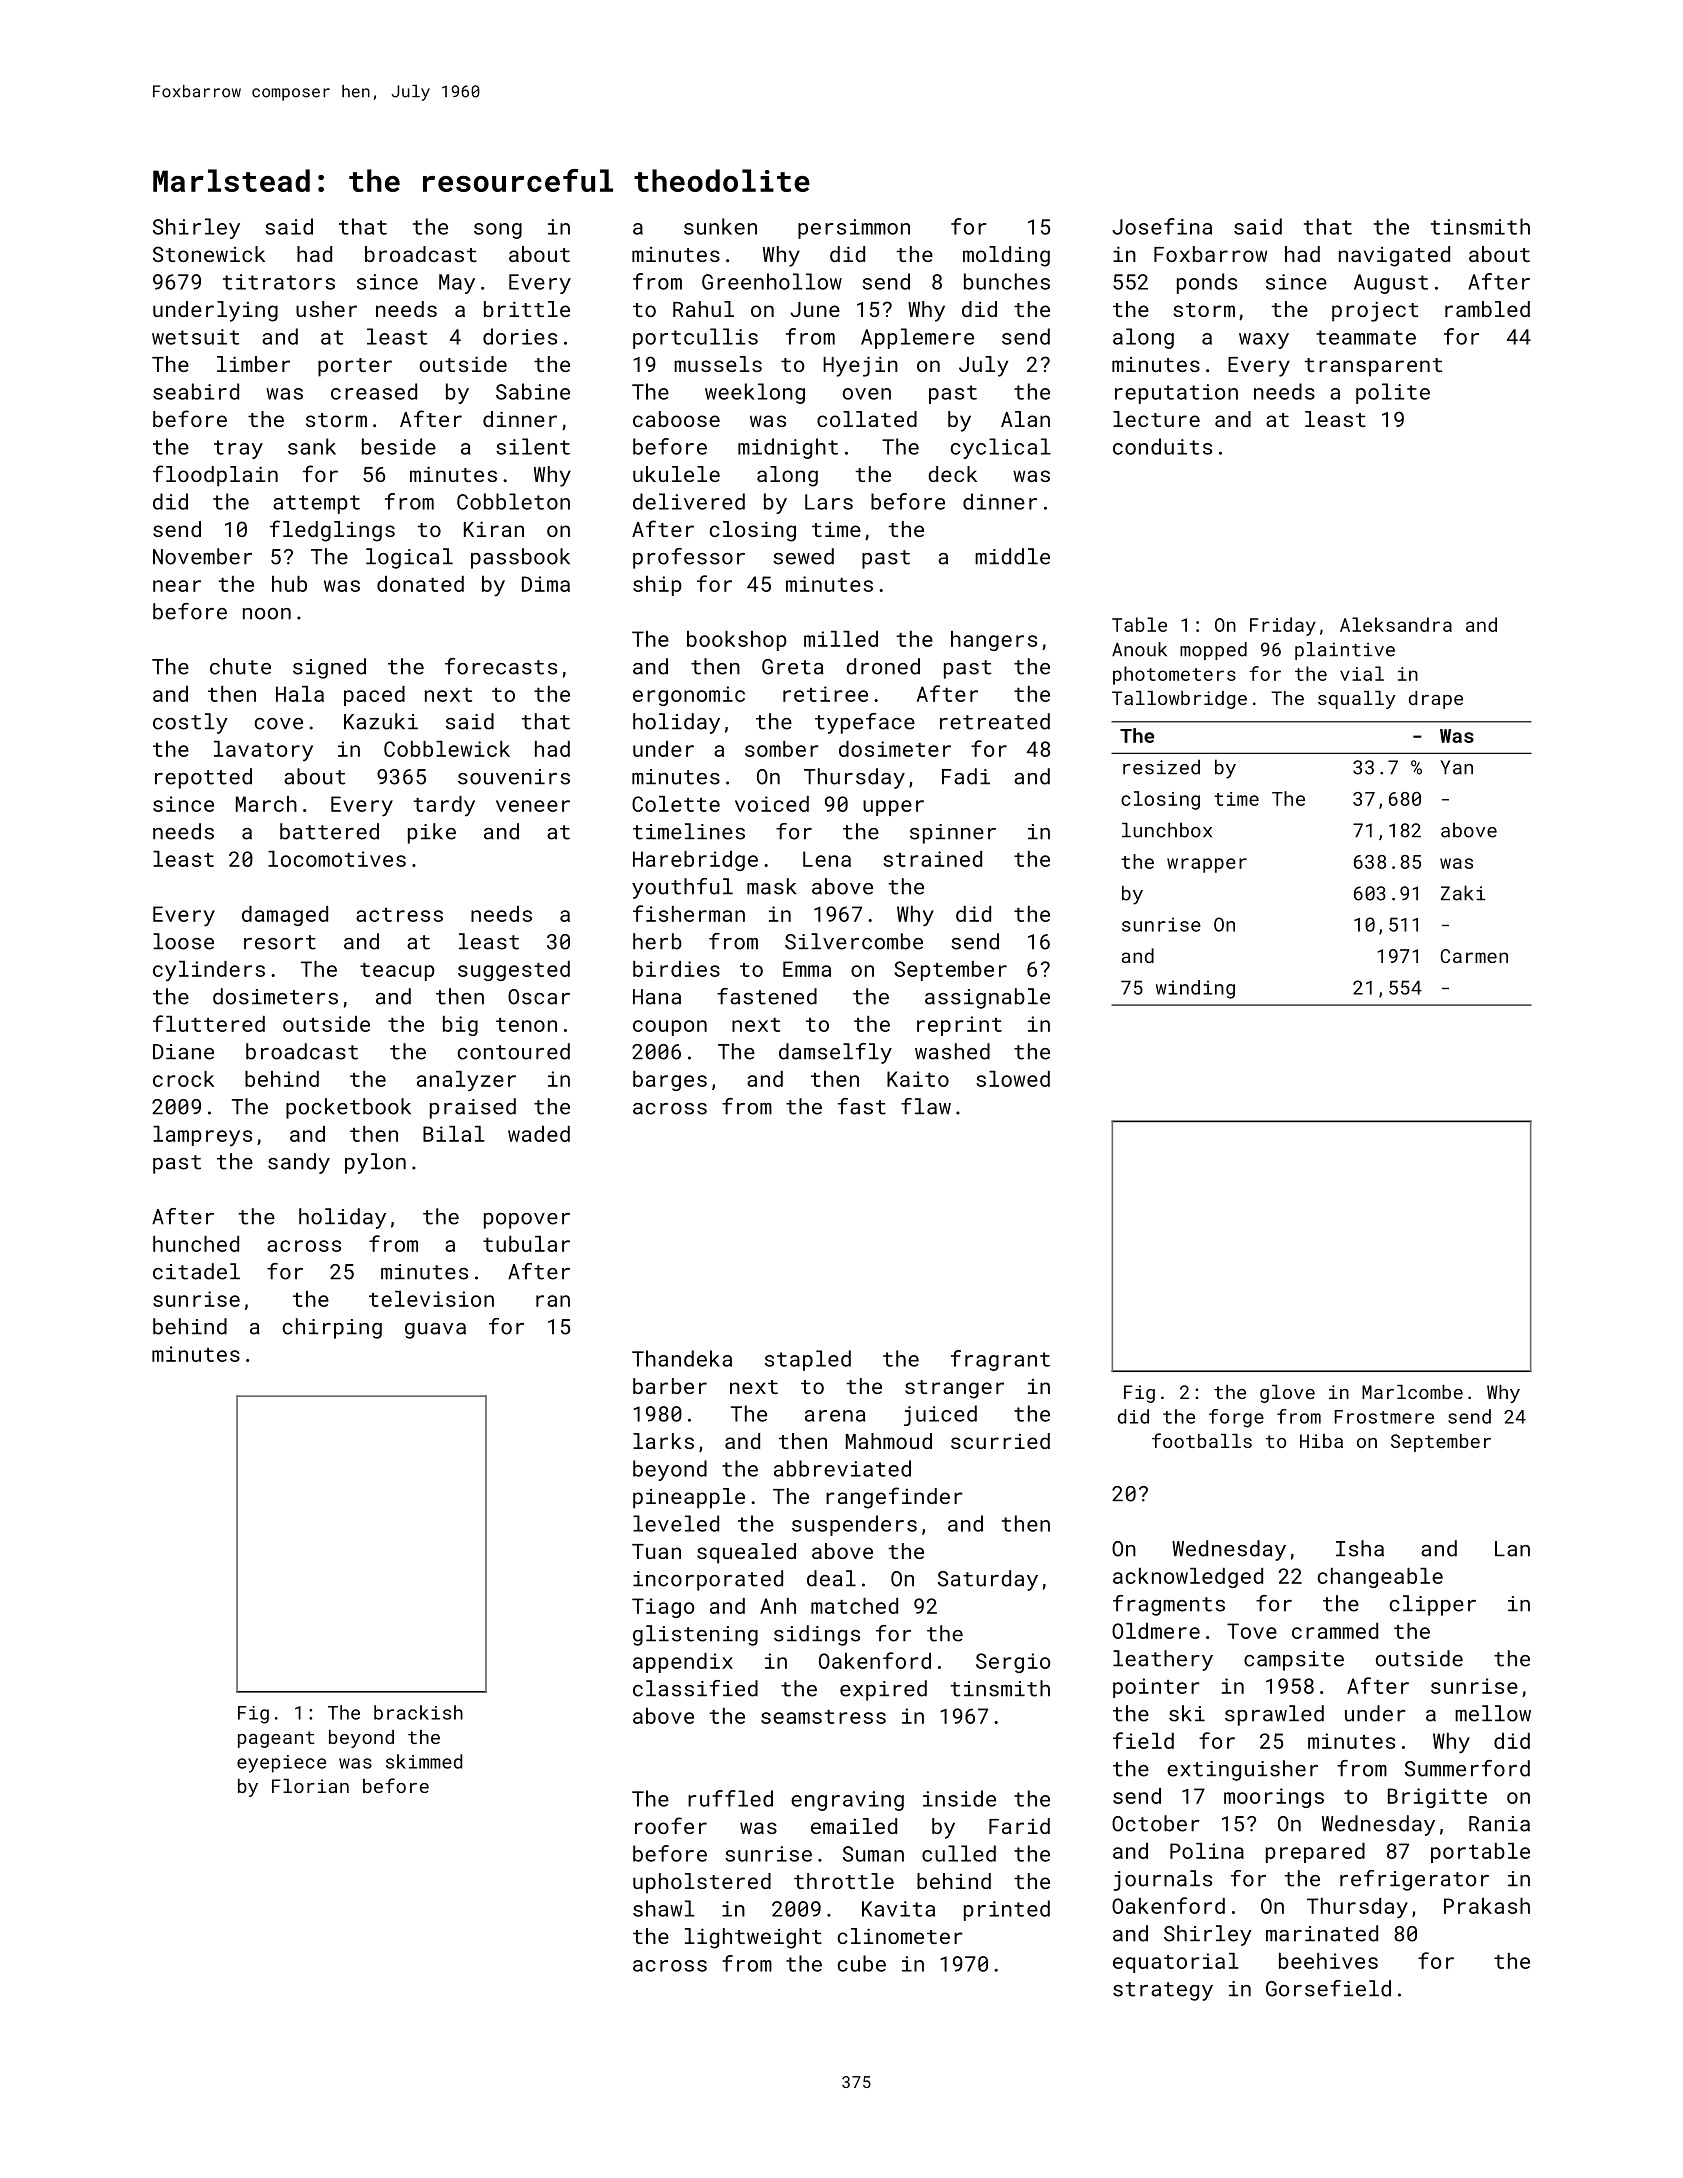 The height and width of the document is (2178, 1683). Describe the element at coordinates (1474, 956) in the document. I see `Carmen` at that location.
